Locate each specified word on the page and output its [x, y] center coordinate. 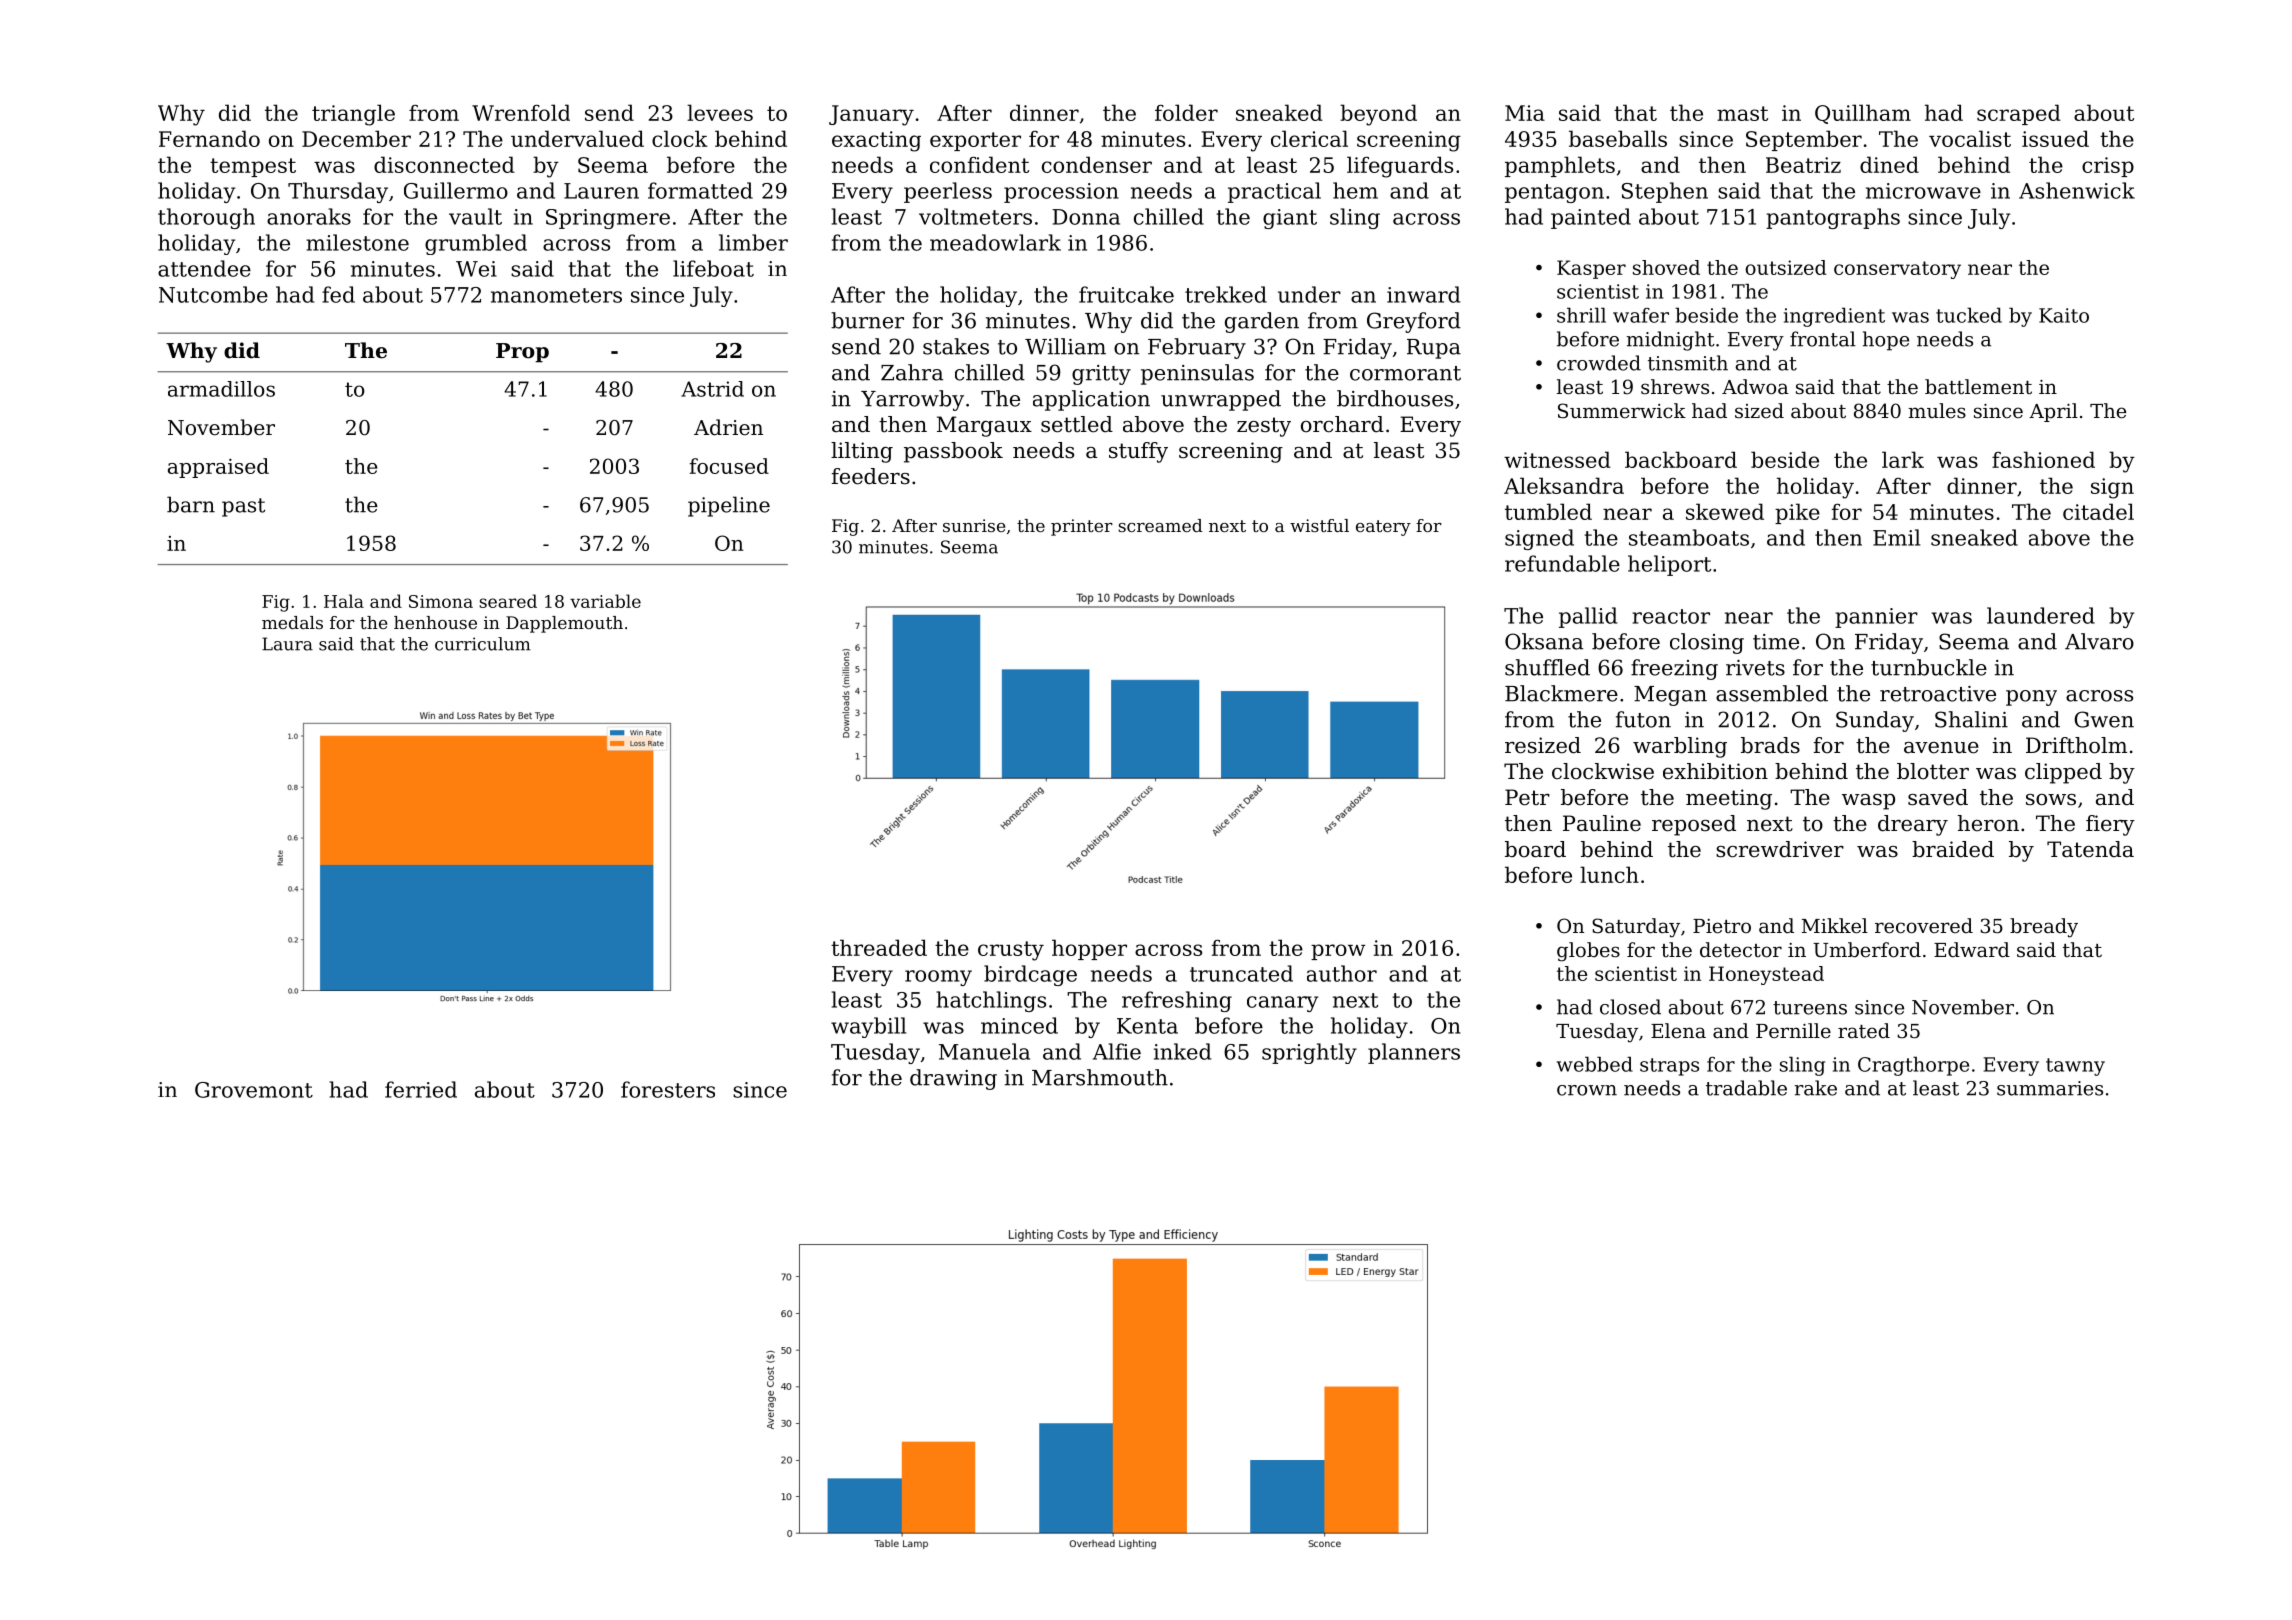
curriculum [483, 644]
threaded [879, 947]
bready [2044, 928]
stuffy [1138, 452]
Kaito [2064, 315]
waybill [868, 1027]
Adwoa [1755, 387]
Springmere [608, 219]
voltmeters [975, 216]
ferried [421, 1089]
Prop [522, 353]
